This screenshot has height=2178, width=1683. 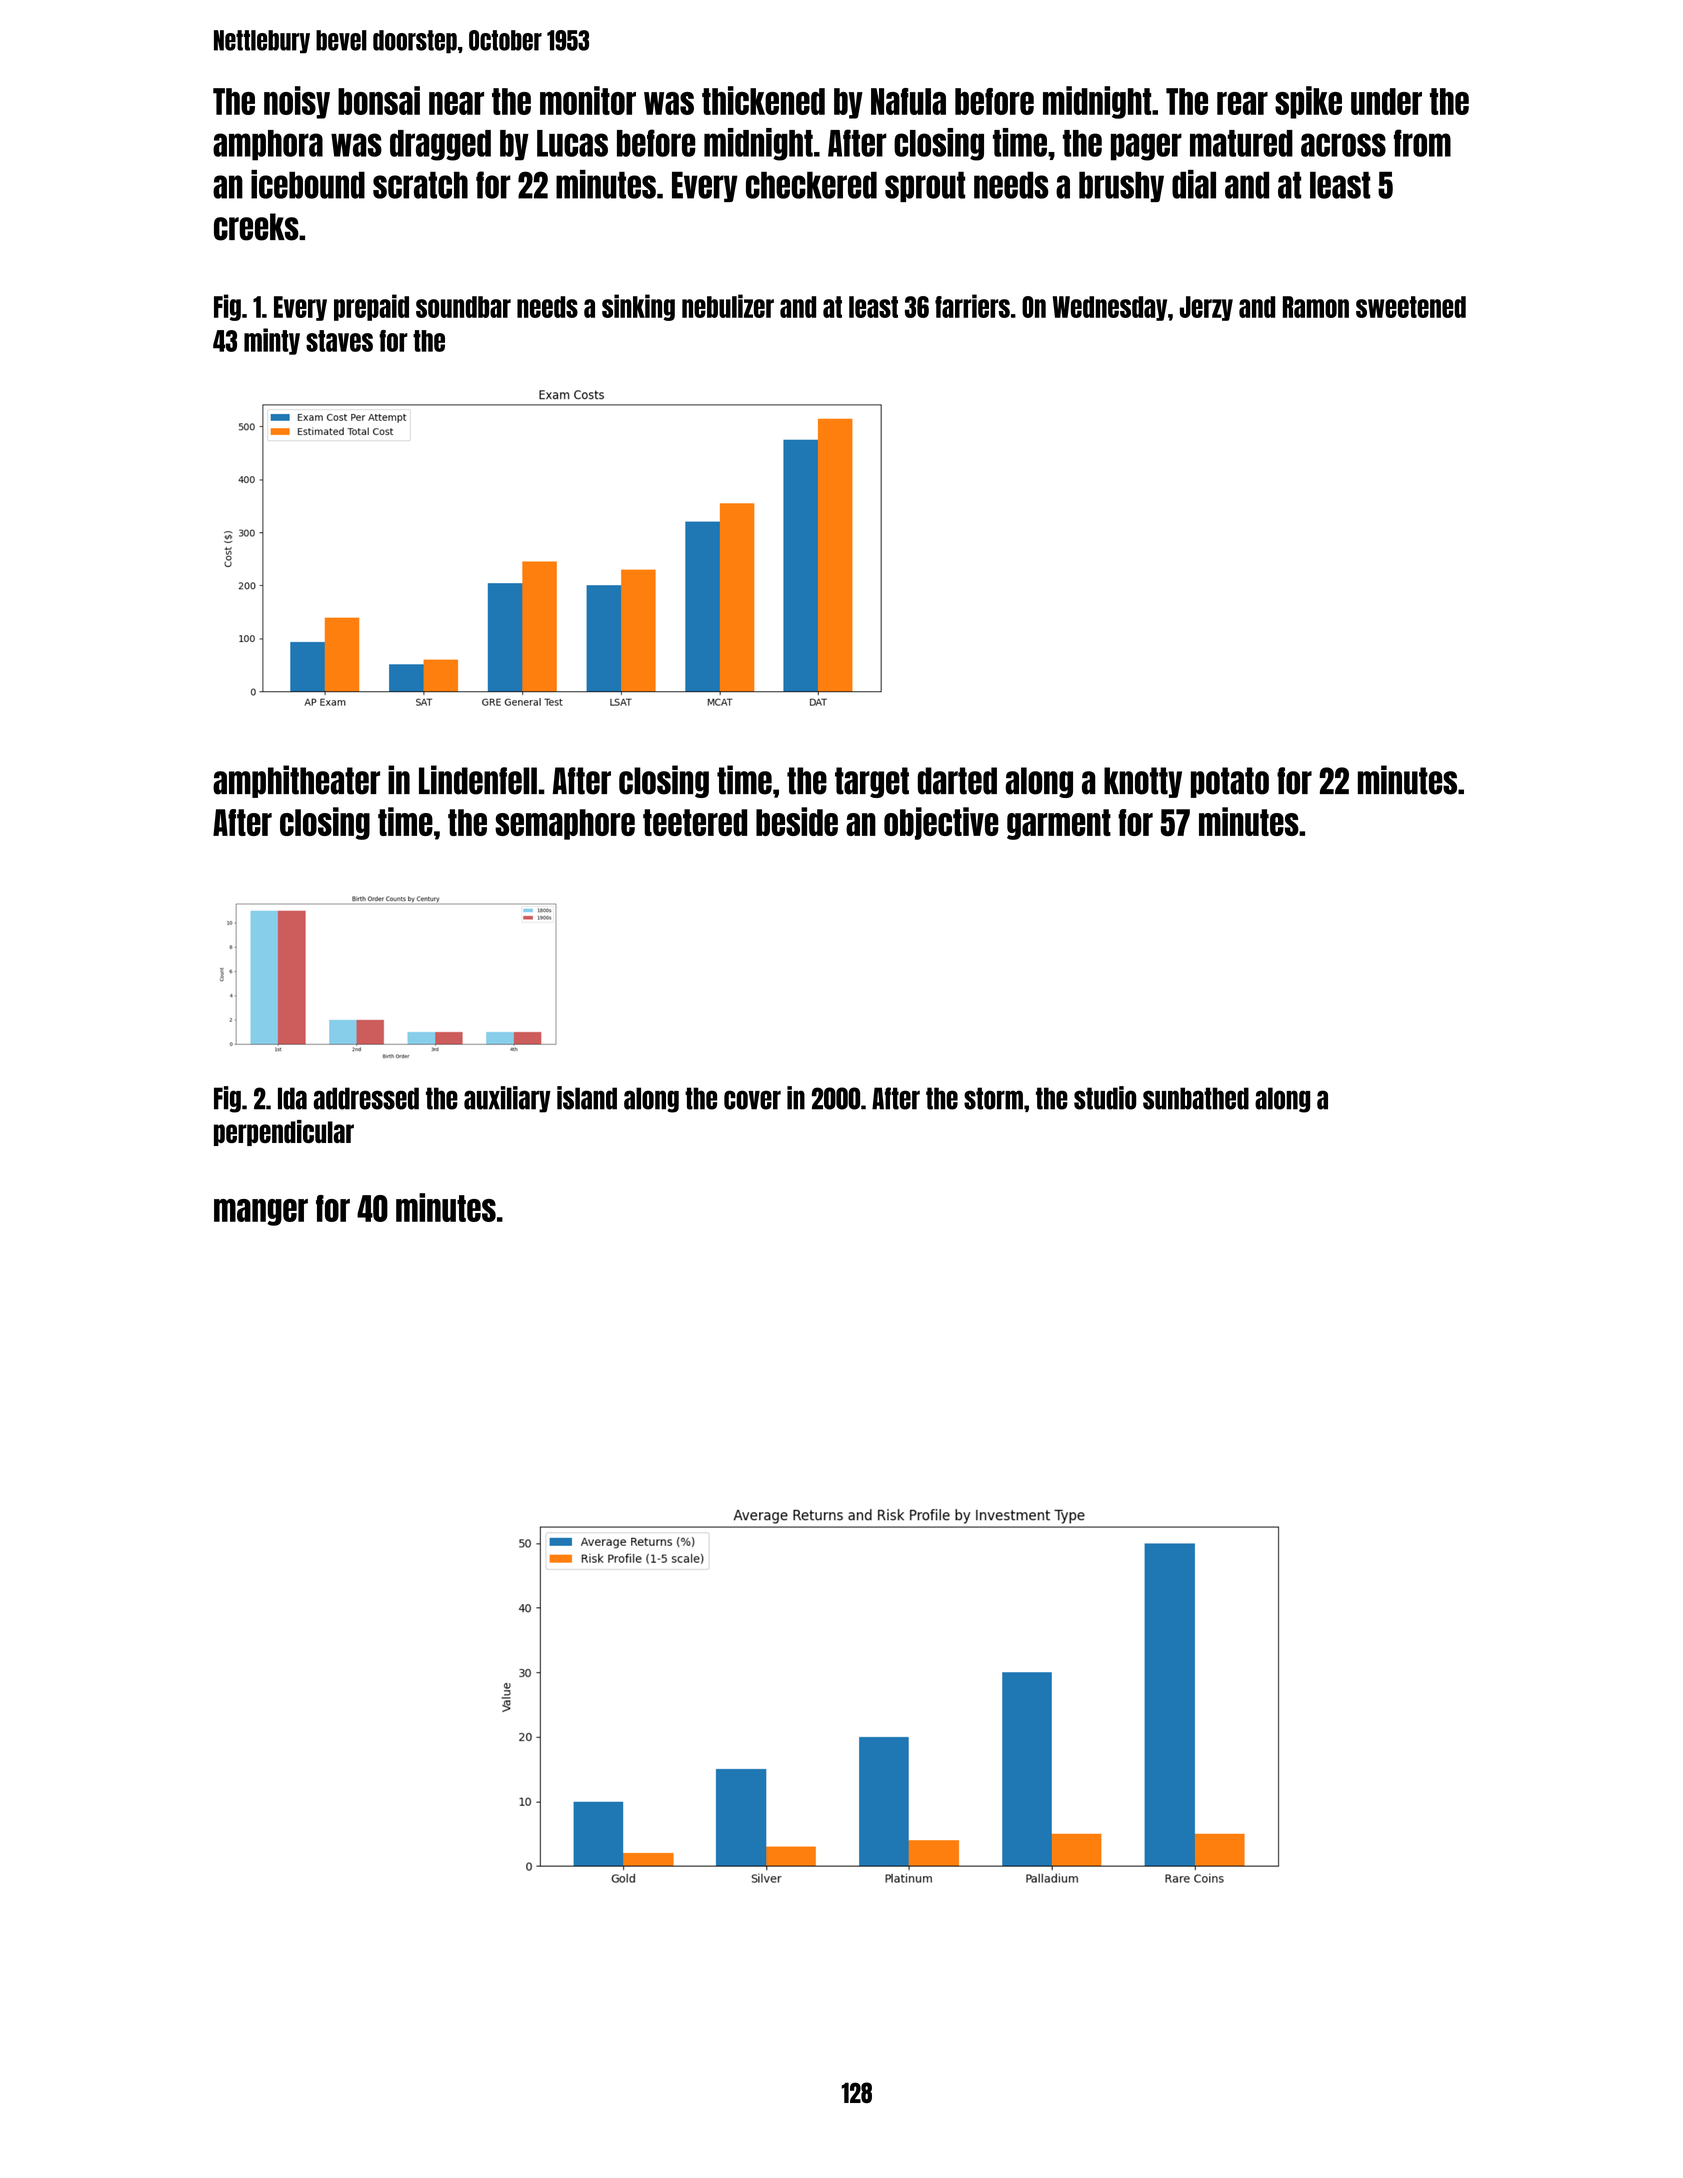 What do you see at coordinates (1230, 782) in the screenshot?
I see `potato` at bounding box center [1230, 782].
